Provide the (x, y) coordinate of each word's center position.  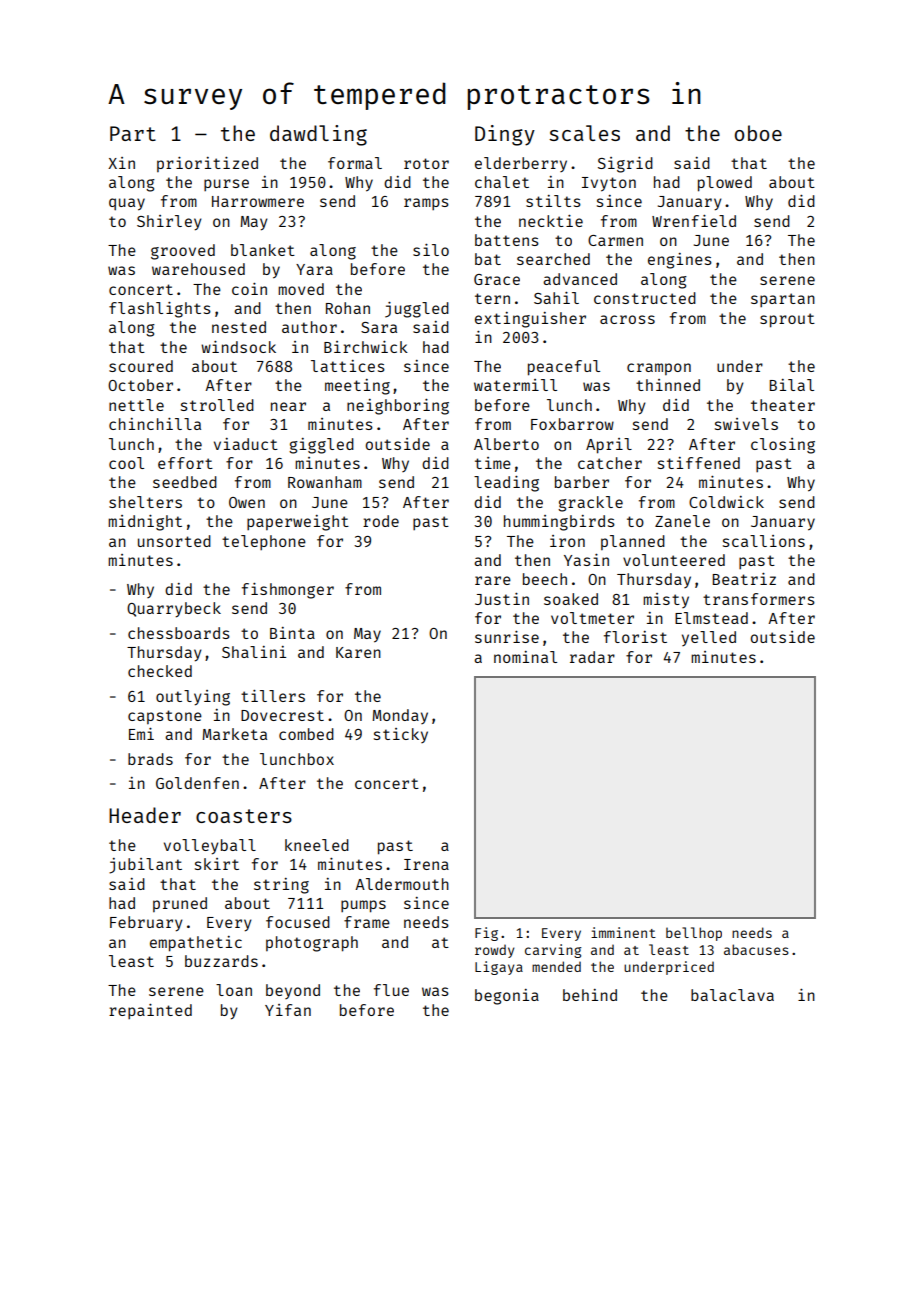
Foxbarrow (572, 424)
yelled (709, 638)
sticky (401, 735)
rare (493, 580)
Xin (121, 163)
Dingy (505, 135)
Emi (141, 734)
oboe (758, 133)
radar (592, 657)
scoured (141, 366)
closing (783, 446)
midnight (145, 523)
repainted (150, 1011)
